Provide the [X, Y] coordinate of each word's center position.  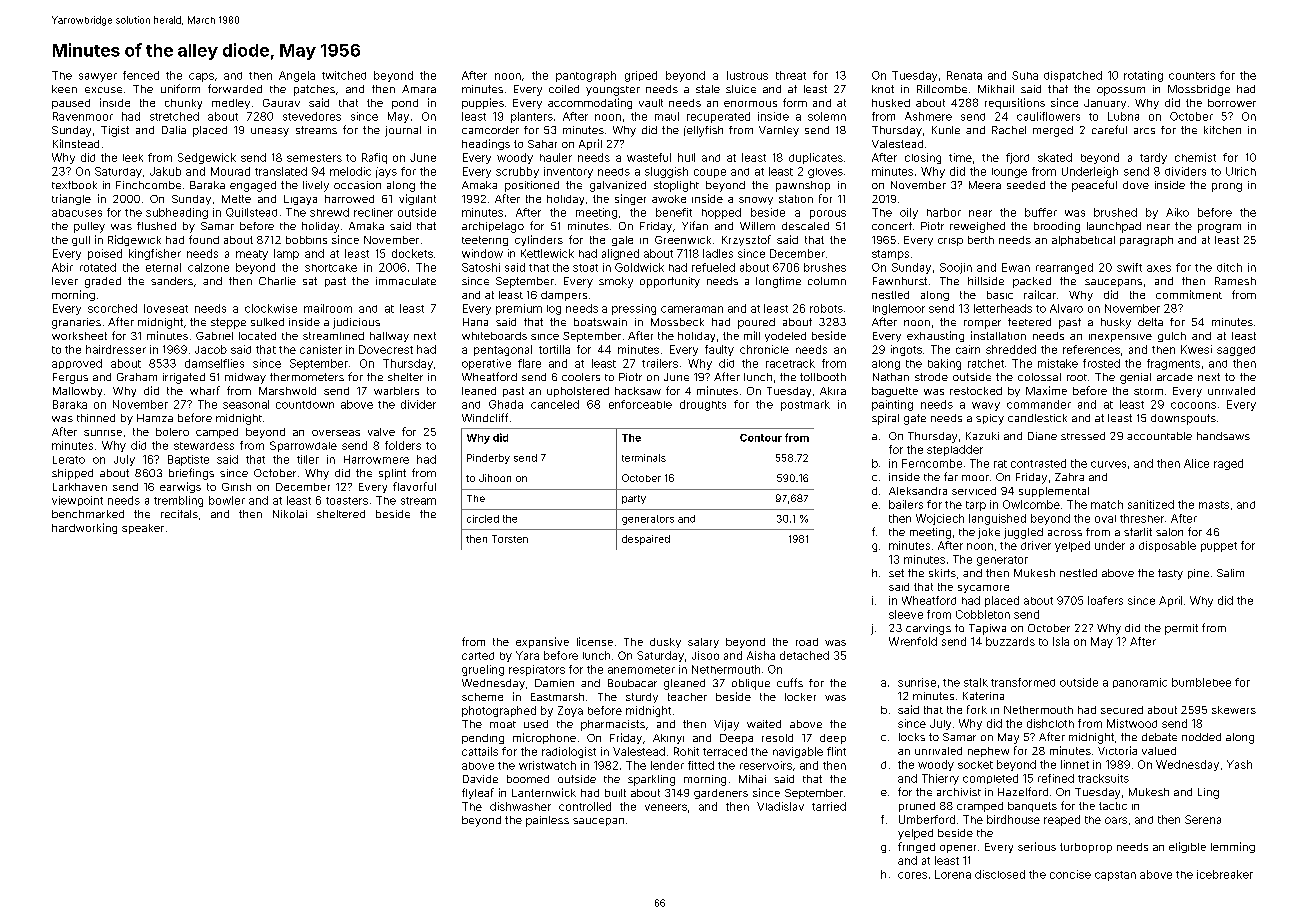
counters [1192, 76]
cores [912, 875]
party [634, 499]
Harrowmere [376, 459]
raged [1228, 464]
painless [547, 821]
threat [791, 75]
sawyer [98, 77]
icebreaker [1225, 874]
